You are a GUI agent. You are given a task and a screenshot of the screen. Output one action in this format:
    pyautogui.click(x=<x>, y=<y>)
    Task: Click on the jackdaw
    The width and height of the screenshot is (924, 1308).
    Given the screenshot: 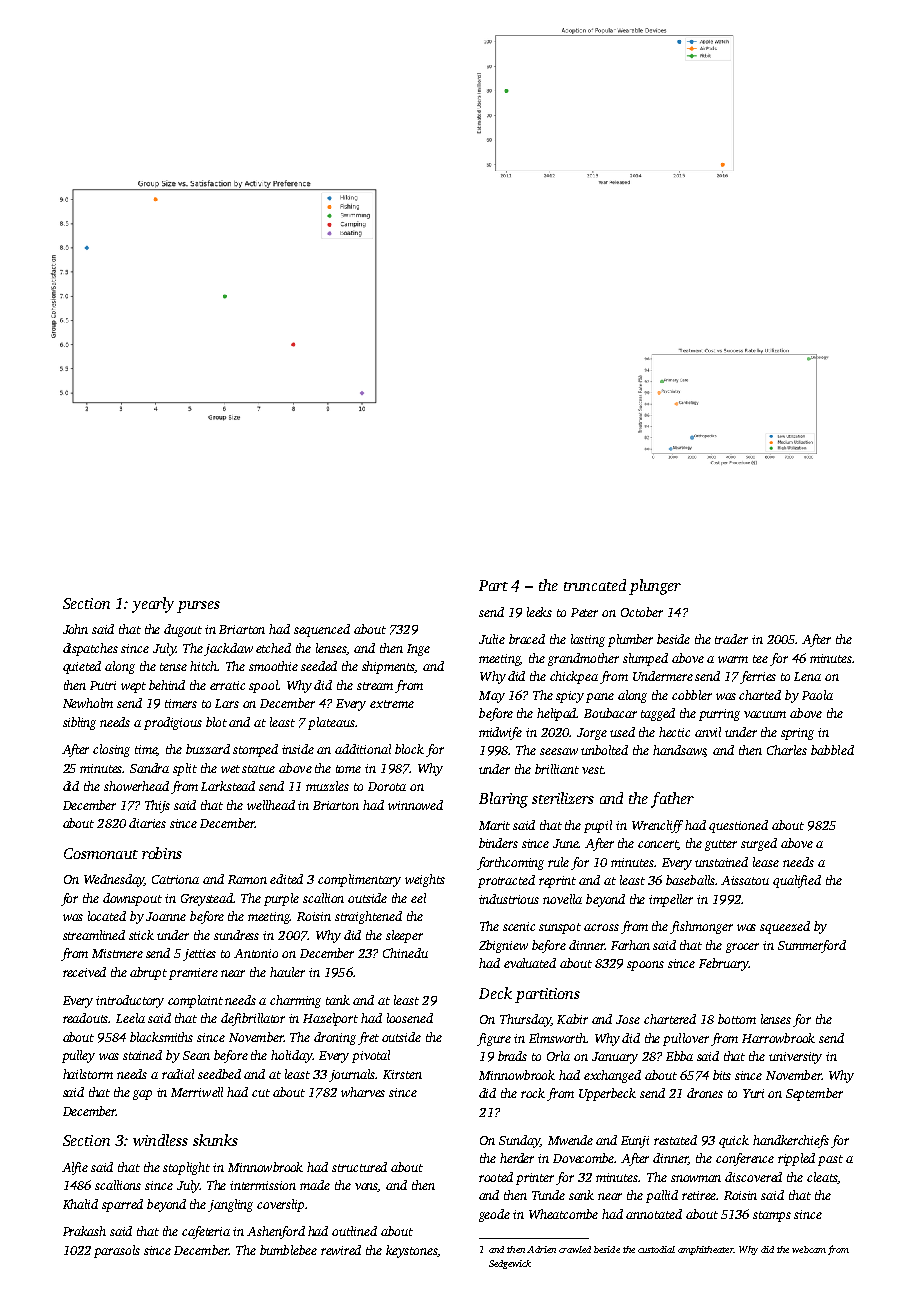 What is the action you would take?
    pyautogui.click(x=228, y=649)
